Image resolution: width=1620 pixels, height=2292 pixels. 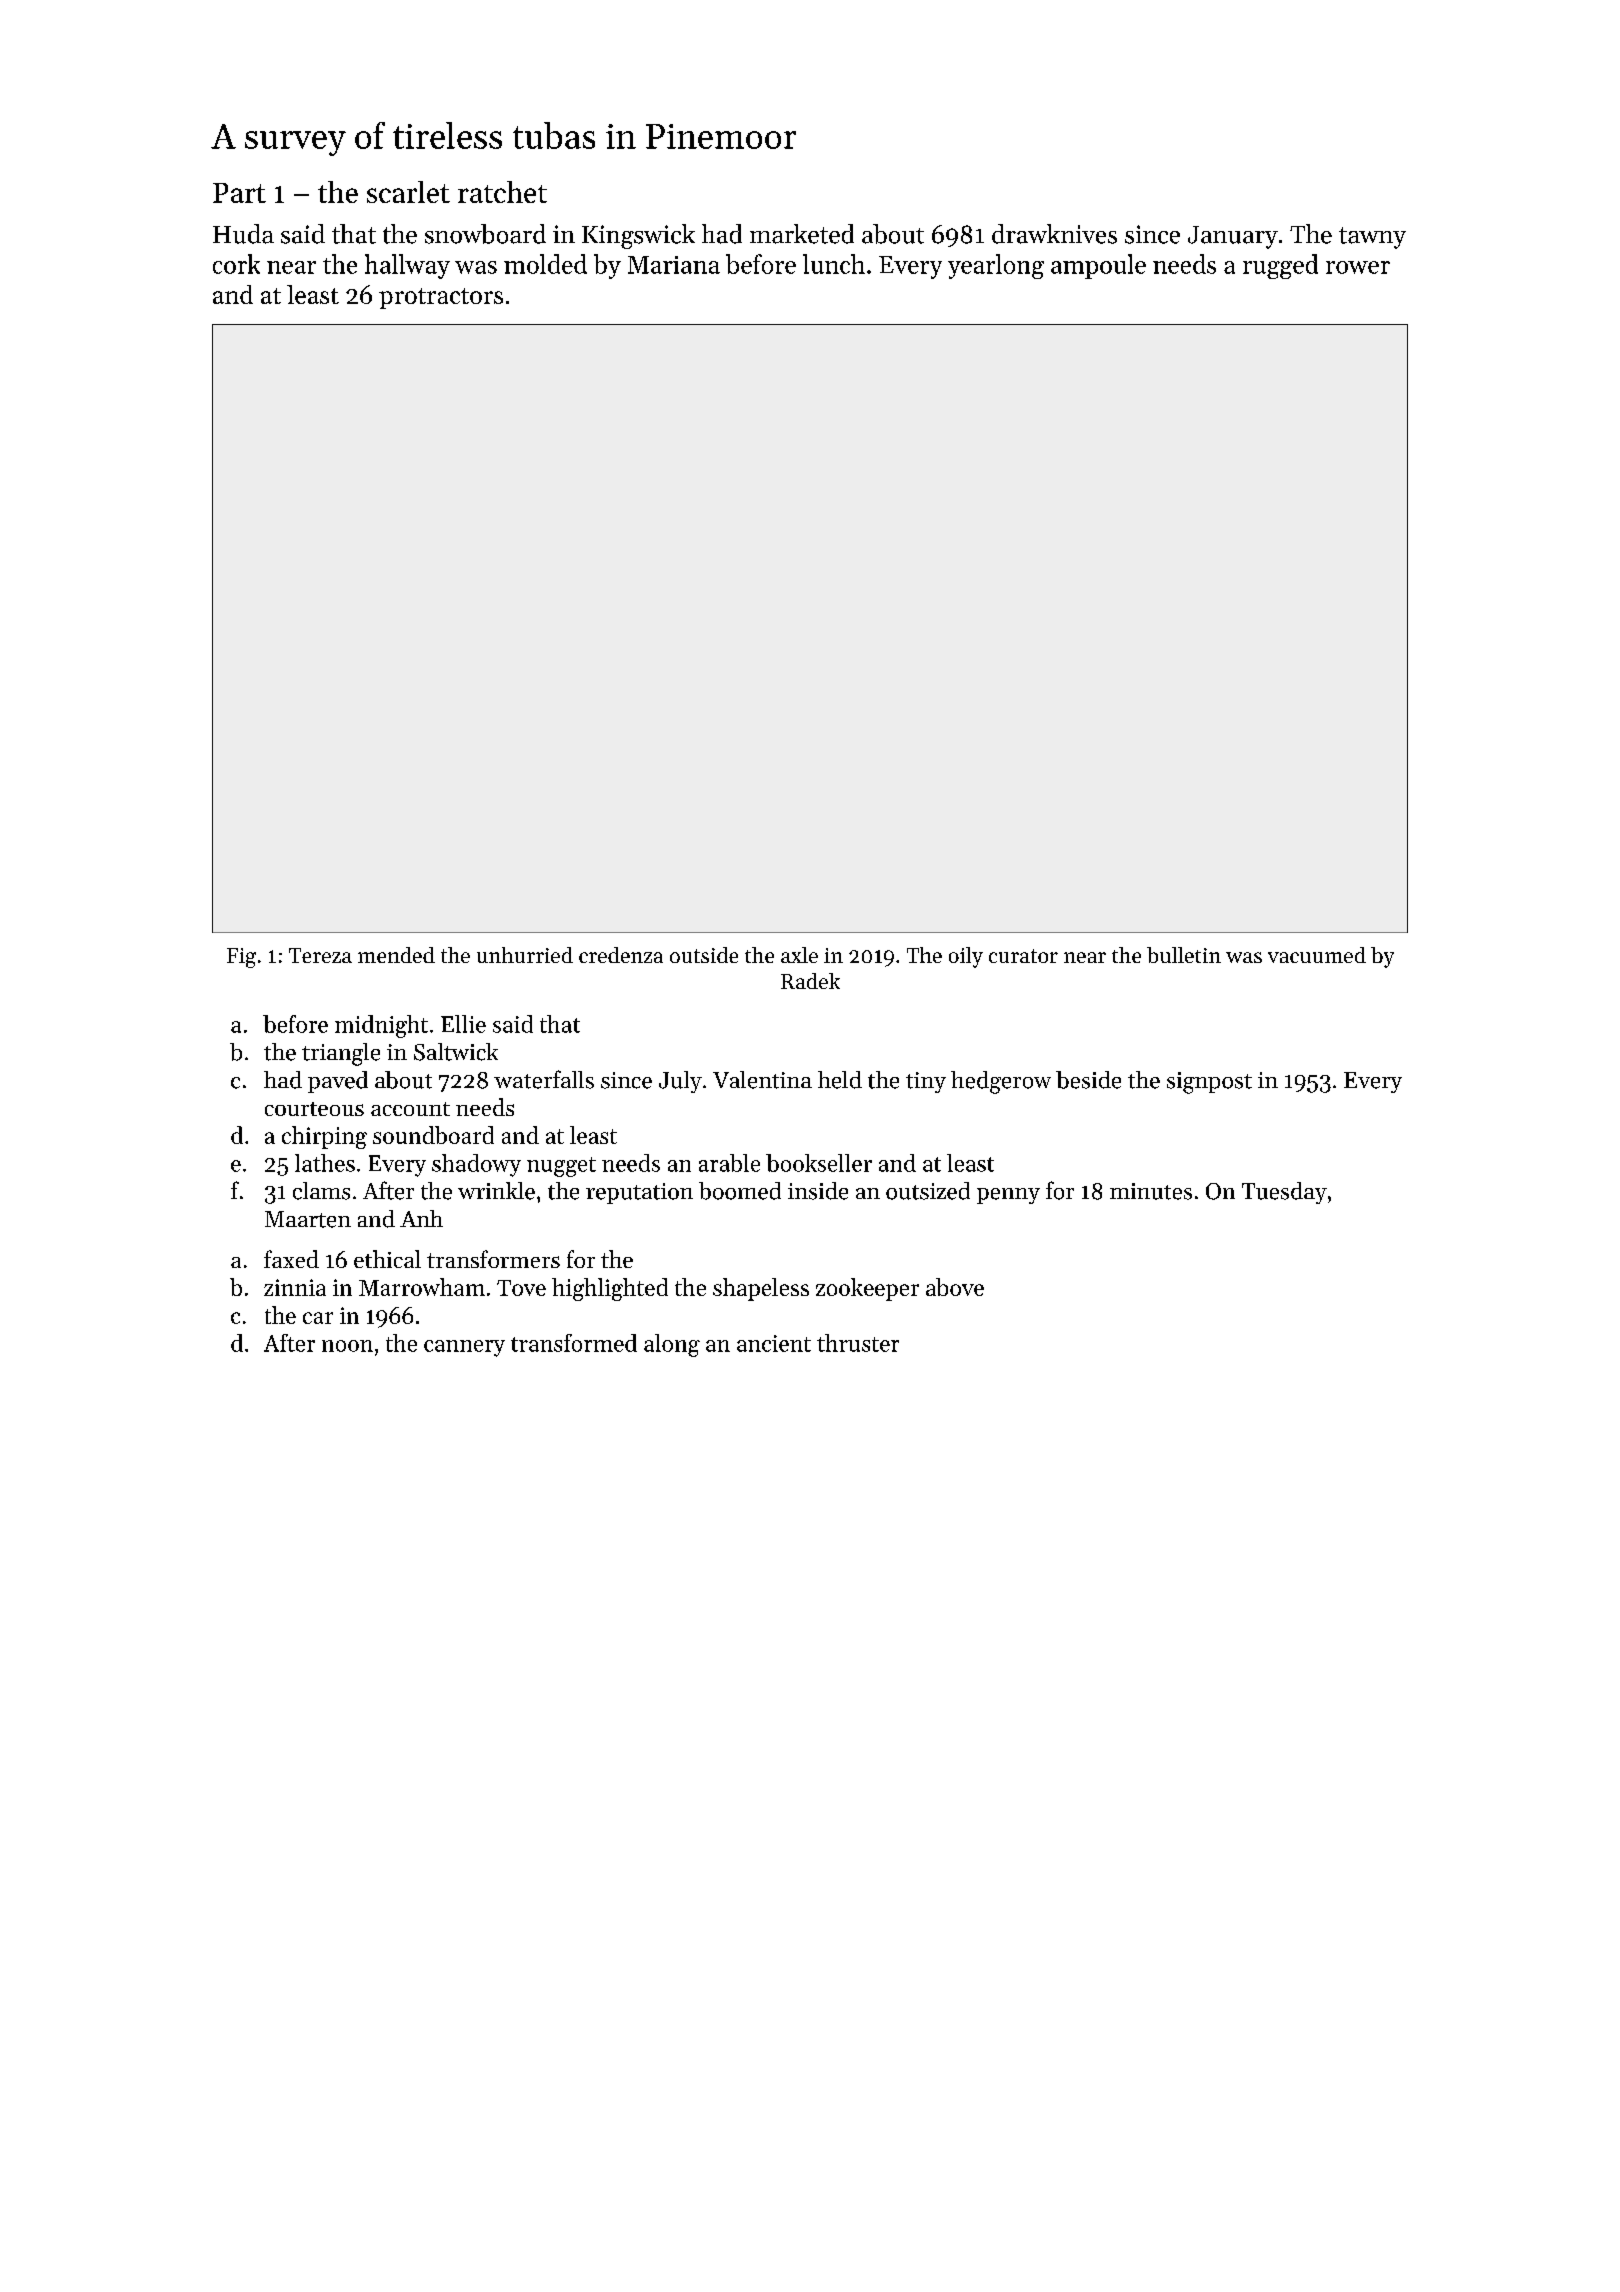 I want to click on minutes, so click(x=1151, y=1191).
